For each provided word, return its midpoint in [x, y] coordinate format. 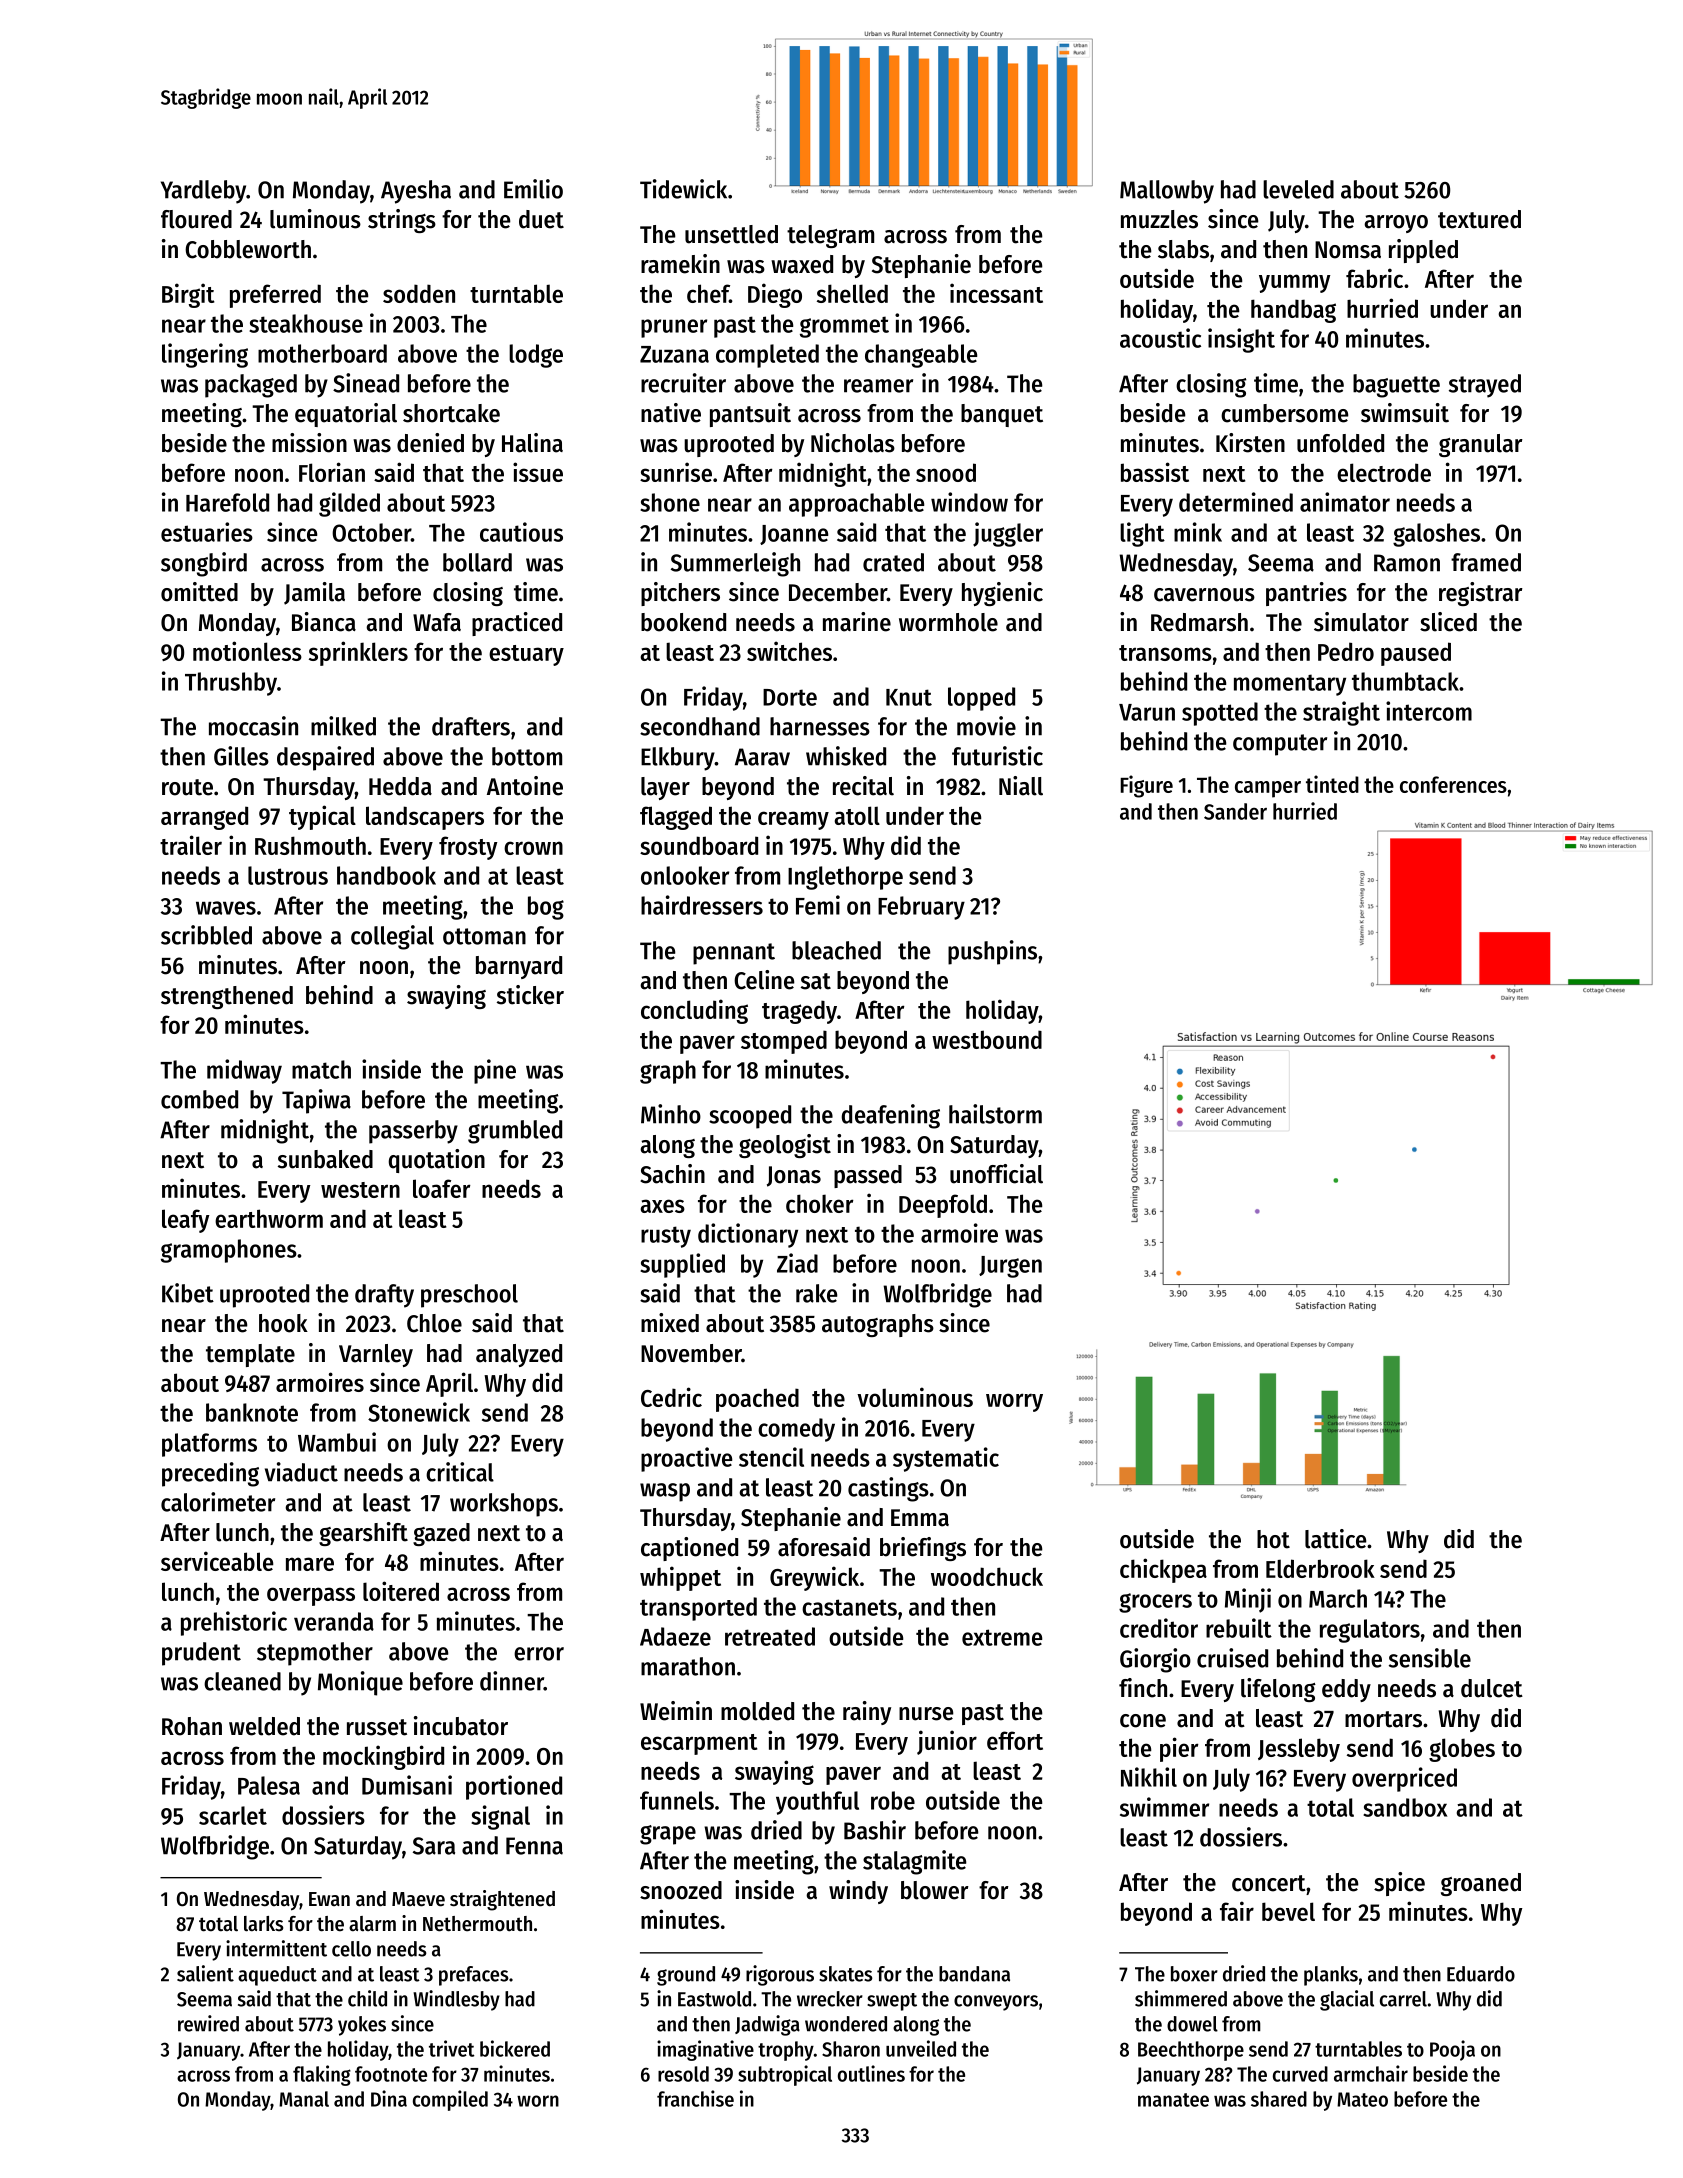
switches [789, 651]
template [250, 1355]
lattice [1336, 1539]
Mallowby [1167, 192]
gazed [441, 1534]
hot [1273, 1539]
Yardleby [203, 192]
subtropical [785, 2075]
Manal [304, 2099]
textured [1479, 219]
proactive [686, 1459]
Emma [920, 1518]
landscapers [425, 818]
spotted [1220, 714]
